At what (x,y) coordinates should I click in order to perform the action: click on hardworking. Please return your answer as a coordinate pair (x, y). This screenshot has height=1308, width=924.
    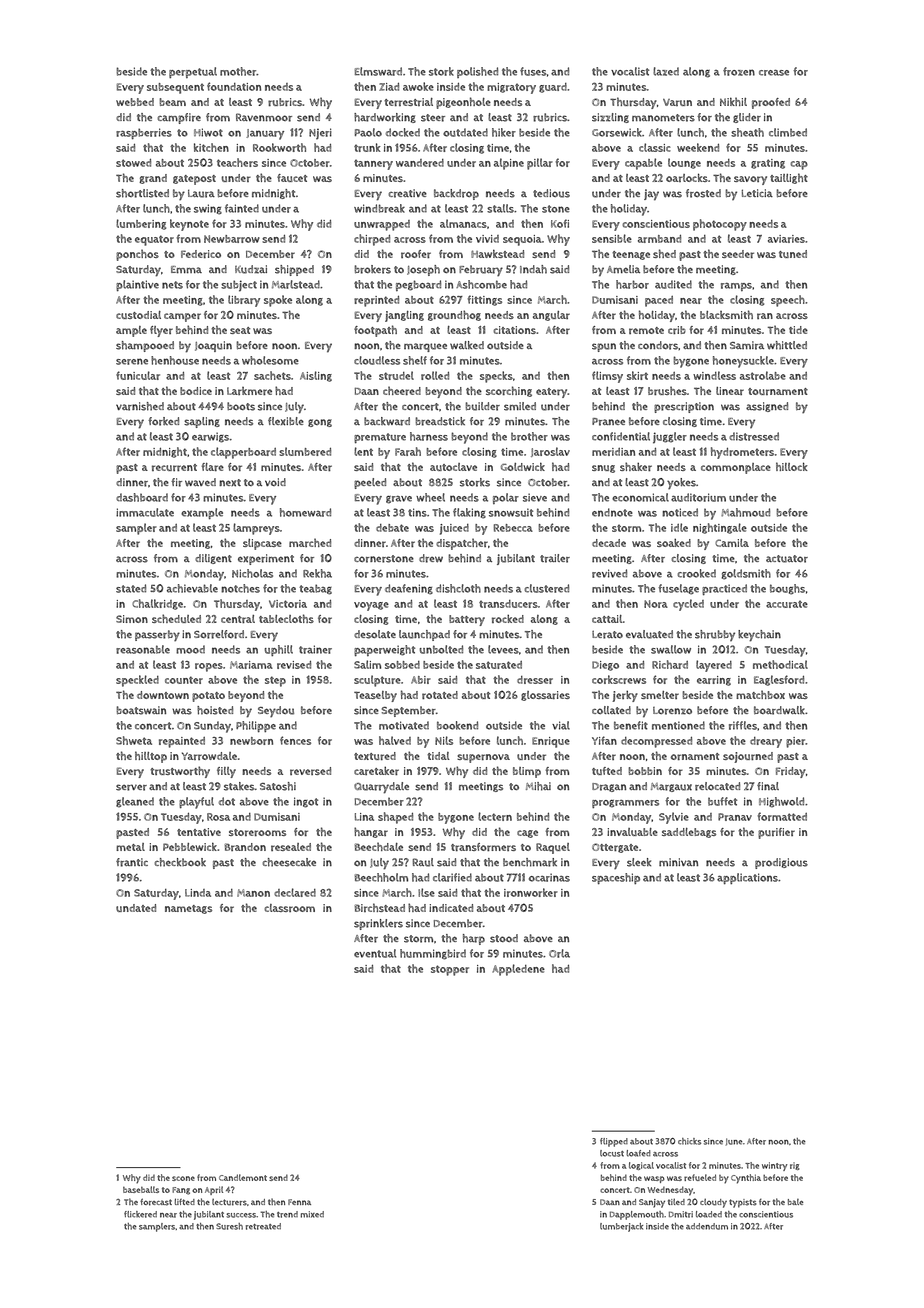
    Looking at the image, I should click on (385, 118).
